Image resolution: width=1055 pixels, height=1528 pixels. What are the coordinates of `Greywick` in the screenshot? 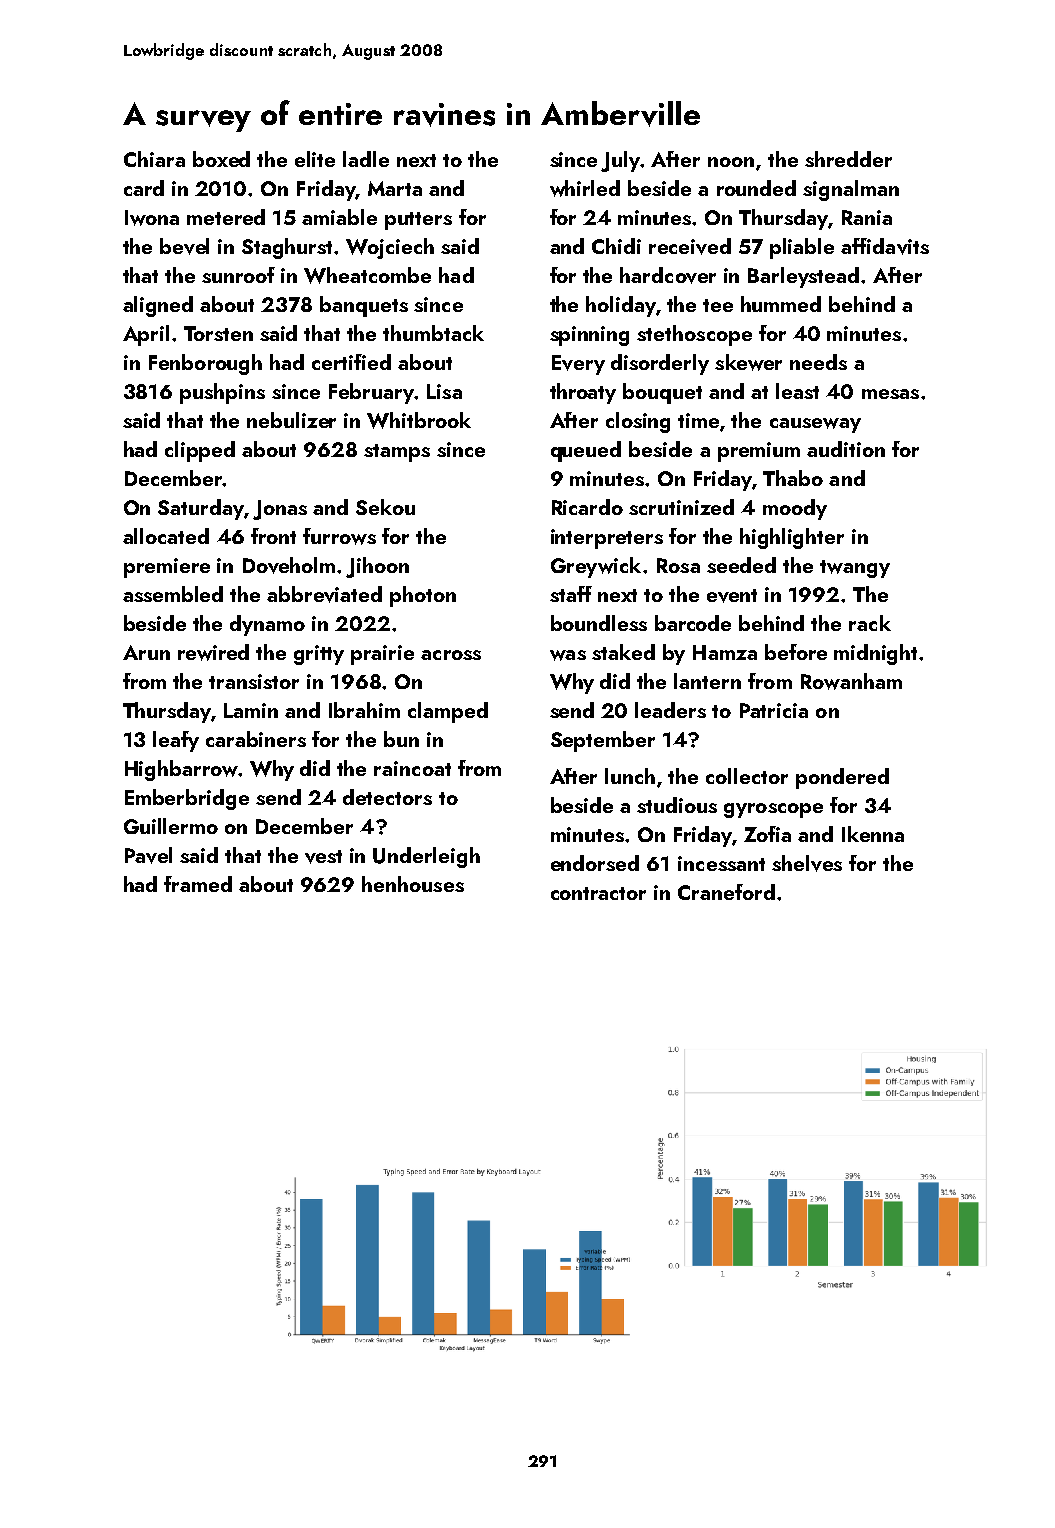 It's located at (596, 567).
